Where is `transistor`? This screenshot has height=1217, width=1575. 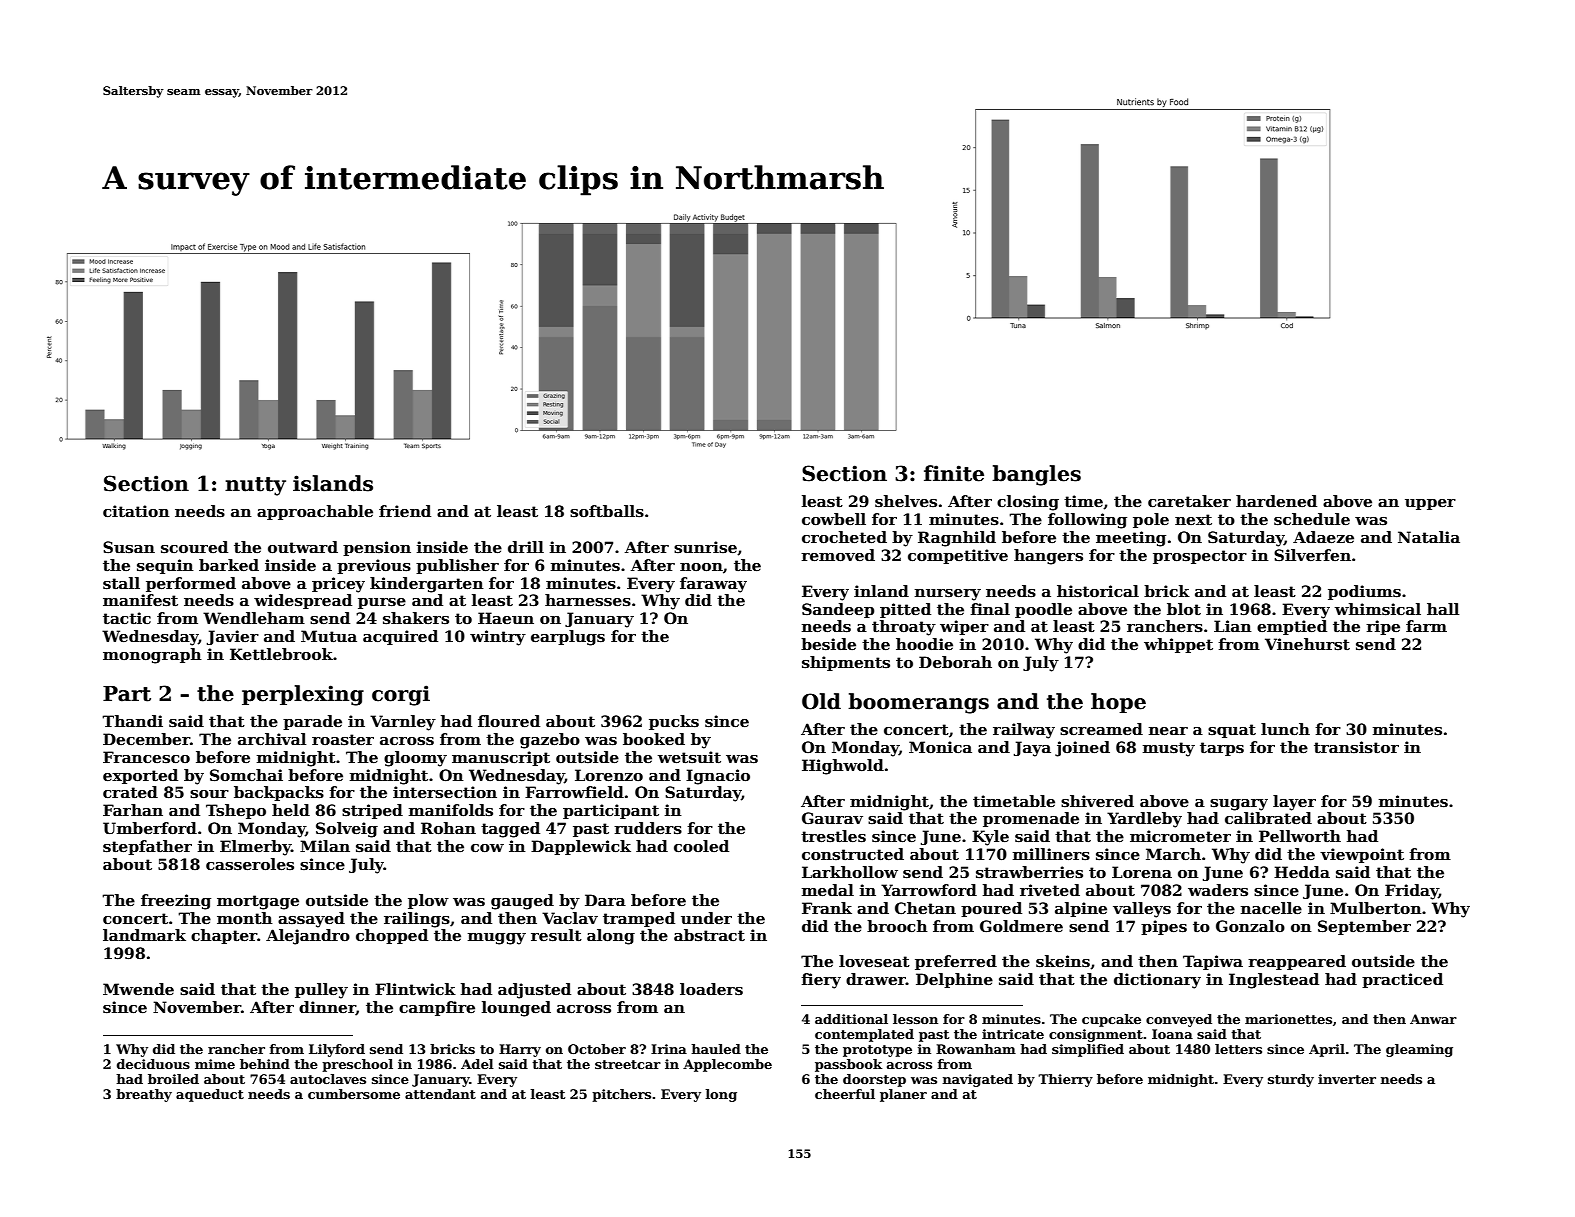
transistor is located at coordinates (1356, 747).
